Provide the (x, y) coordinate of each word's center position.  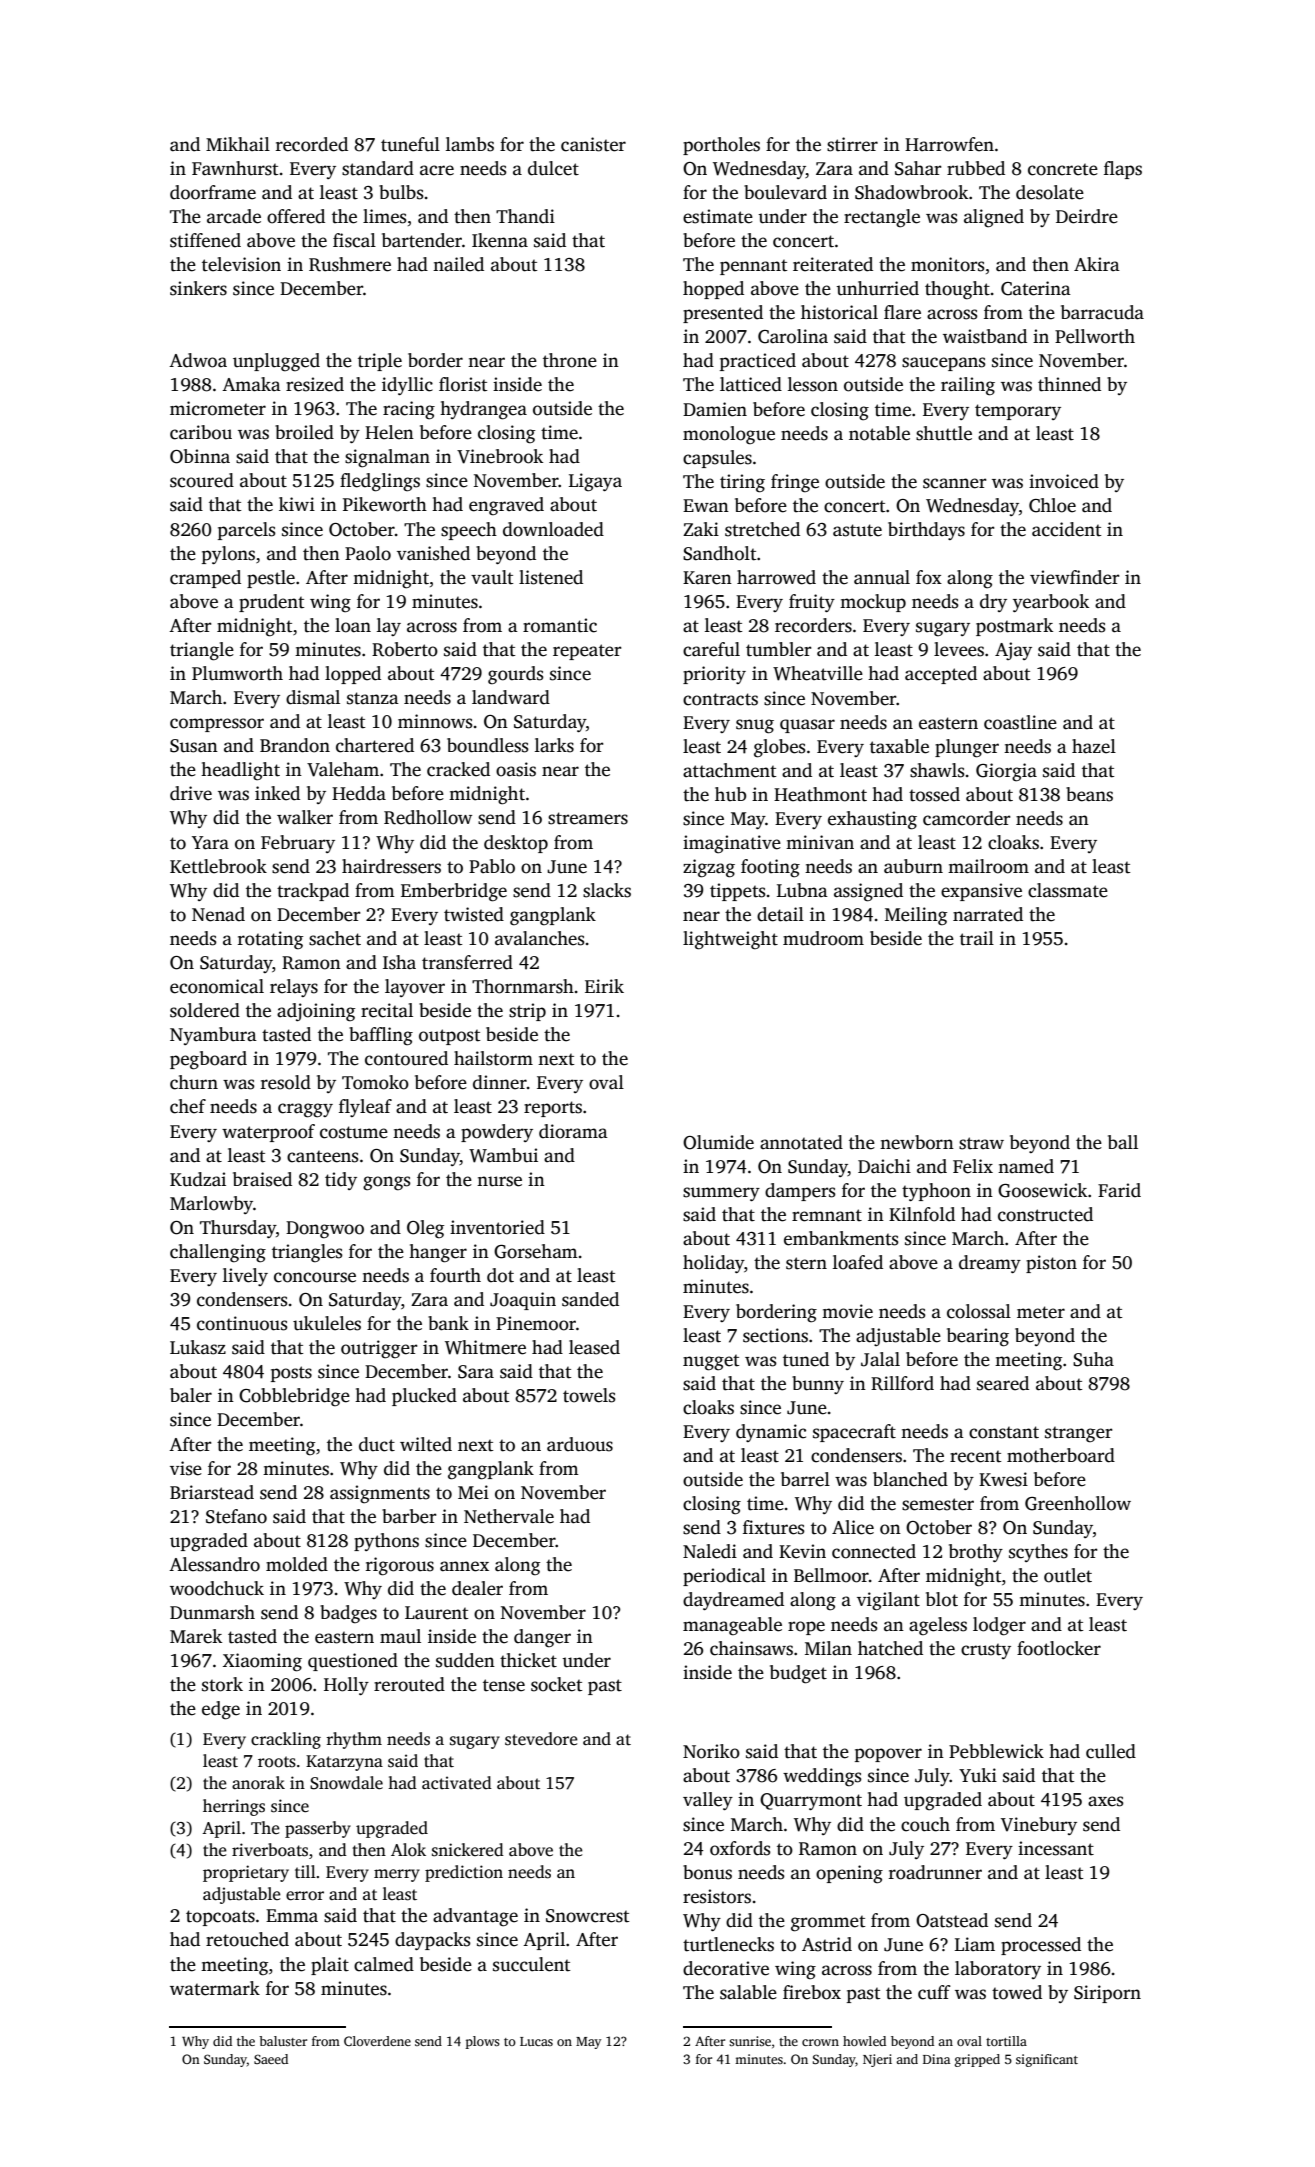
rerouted (409, 1684)
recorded (312, 144)
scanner (955, 483)
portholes (721, 146)
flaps (1123, 170)
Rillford (902, 1383)
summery (721, 1194)
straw (981, 1143)
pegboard (208, 1060)
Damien (715, 409)
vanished (433, 553)
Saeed (271, 2059)
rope (806, 1628)
